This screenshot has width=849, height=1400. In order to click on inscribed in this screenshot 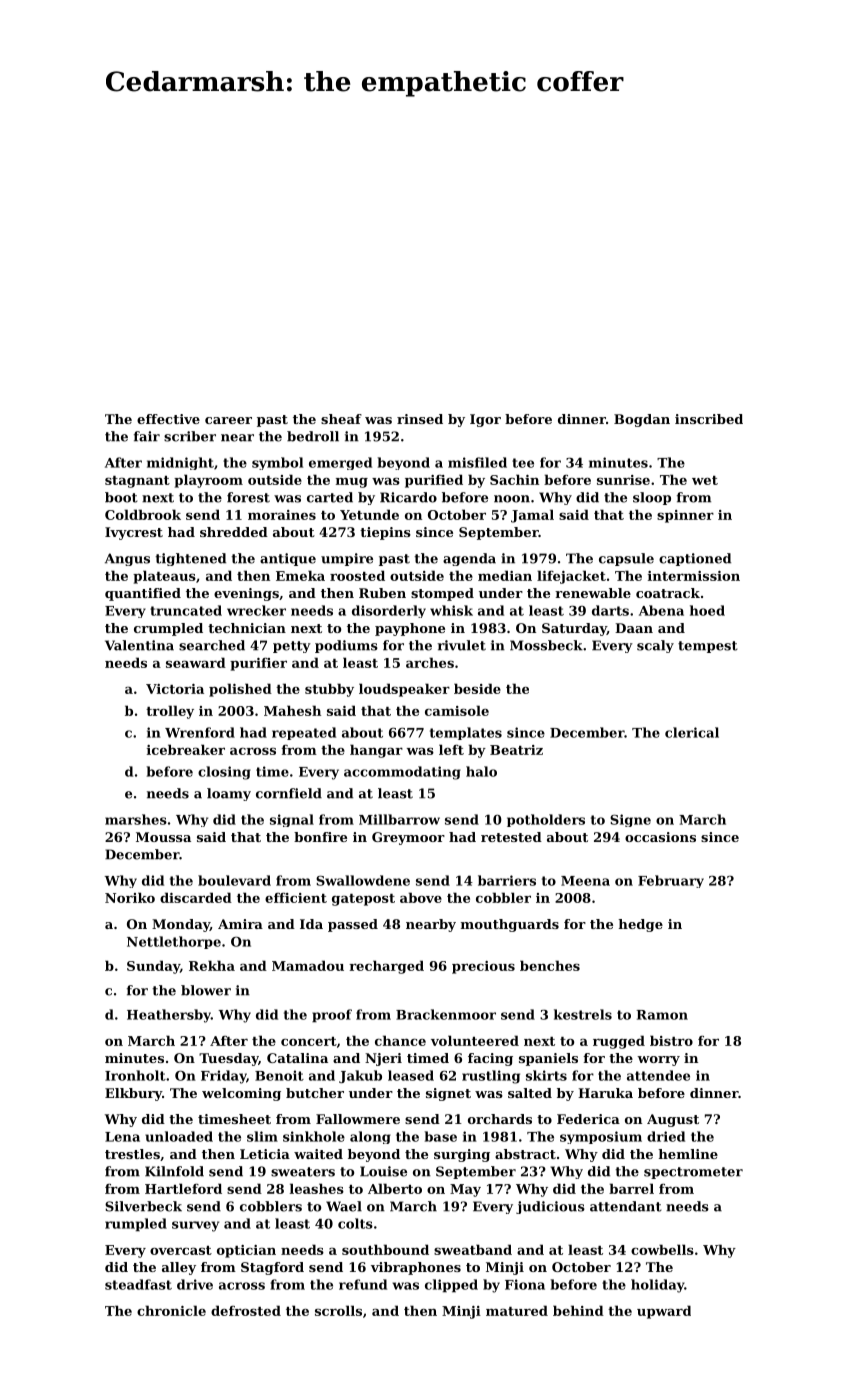, I will do `click(709, 419)`.
